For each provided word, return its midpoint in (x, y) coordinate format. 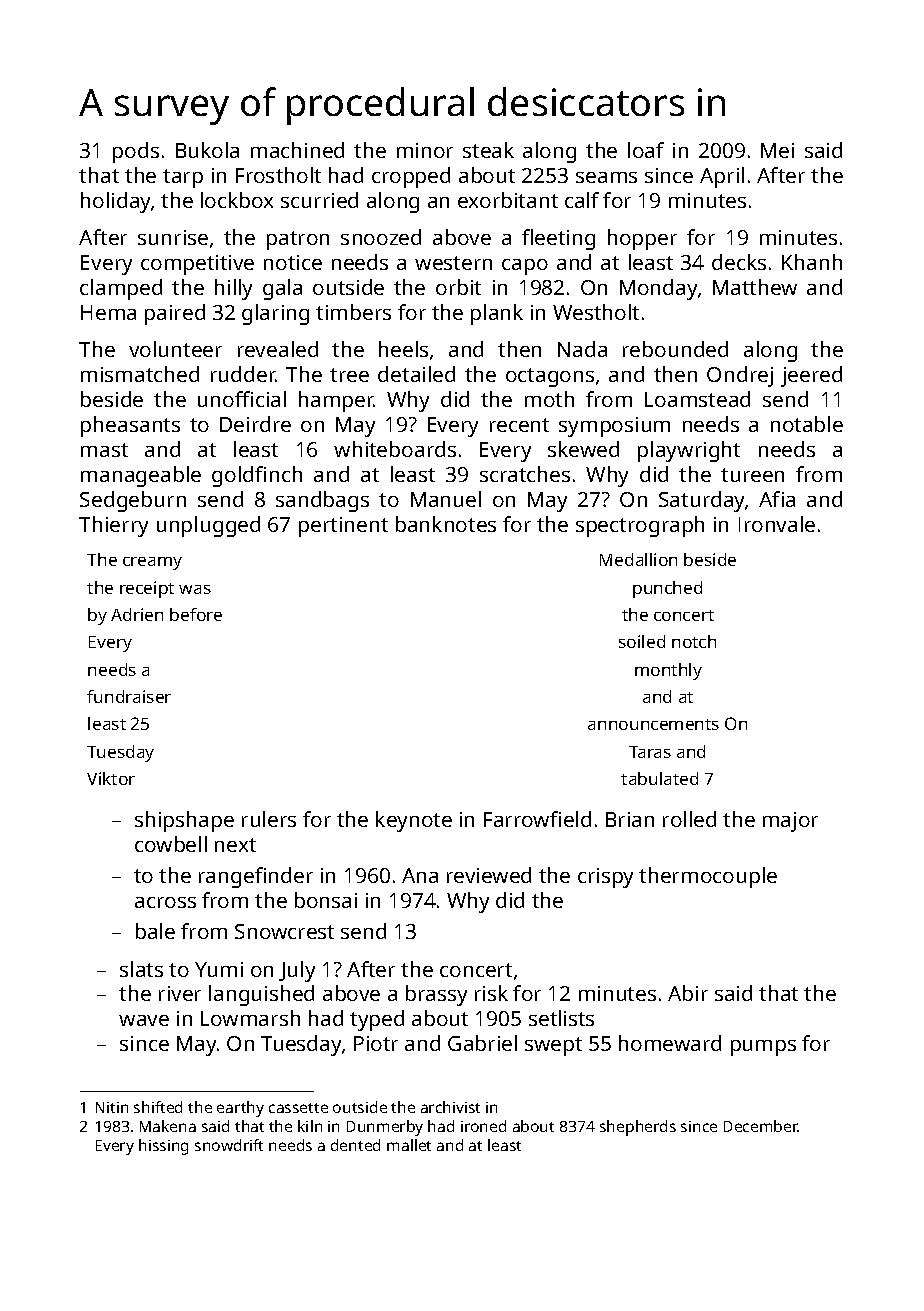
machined (297, 150)
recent (519, 425)
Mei (777, 150)
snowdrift (229, 1145)
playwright (689, 451)
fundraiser (129, 696)
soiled (642, 641)
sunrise (173, 237)
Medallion (638, 559)
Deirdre (255, 424)
